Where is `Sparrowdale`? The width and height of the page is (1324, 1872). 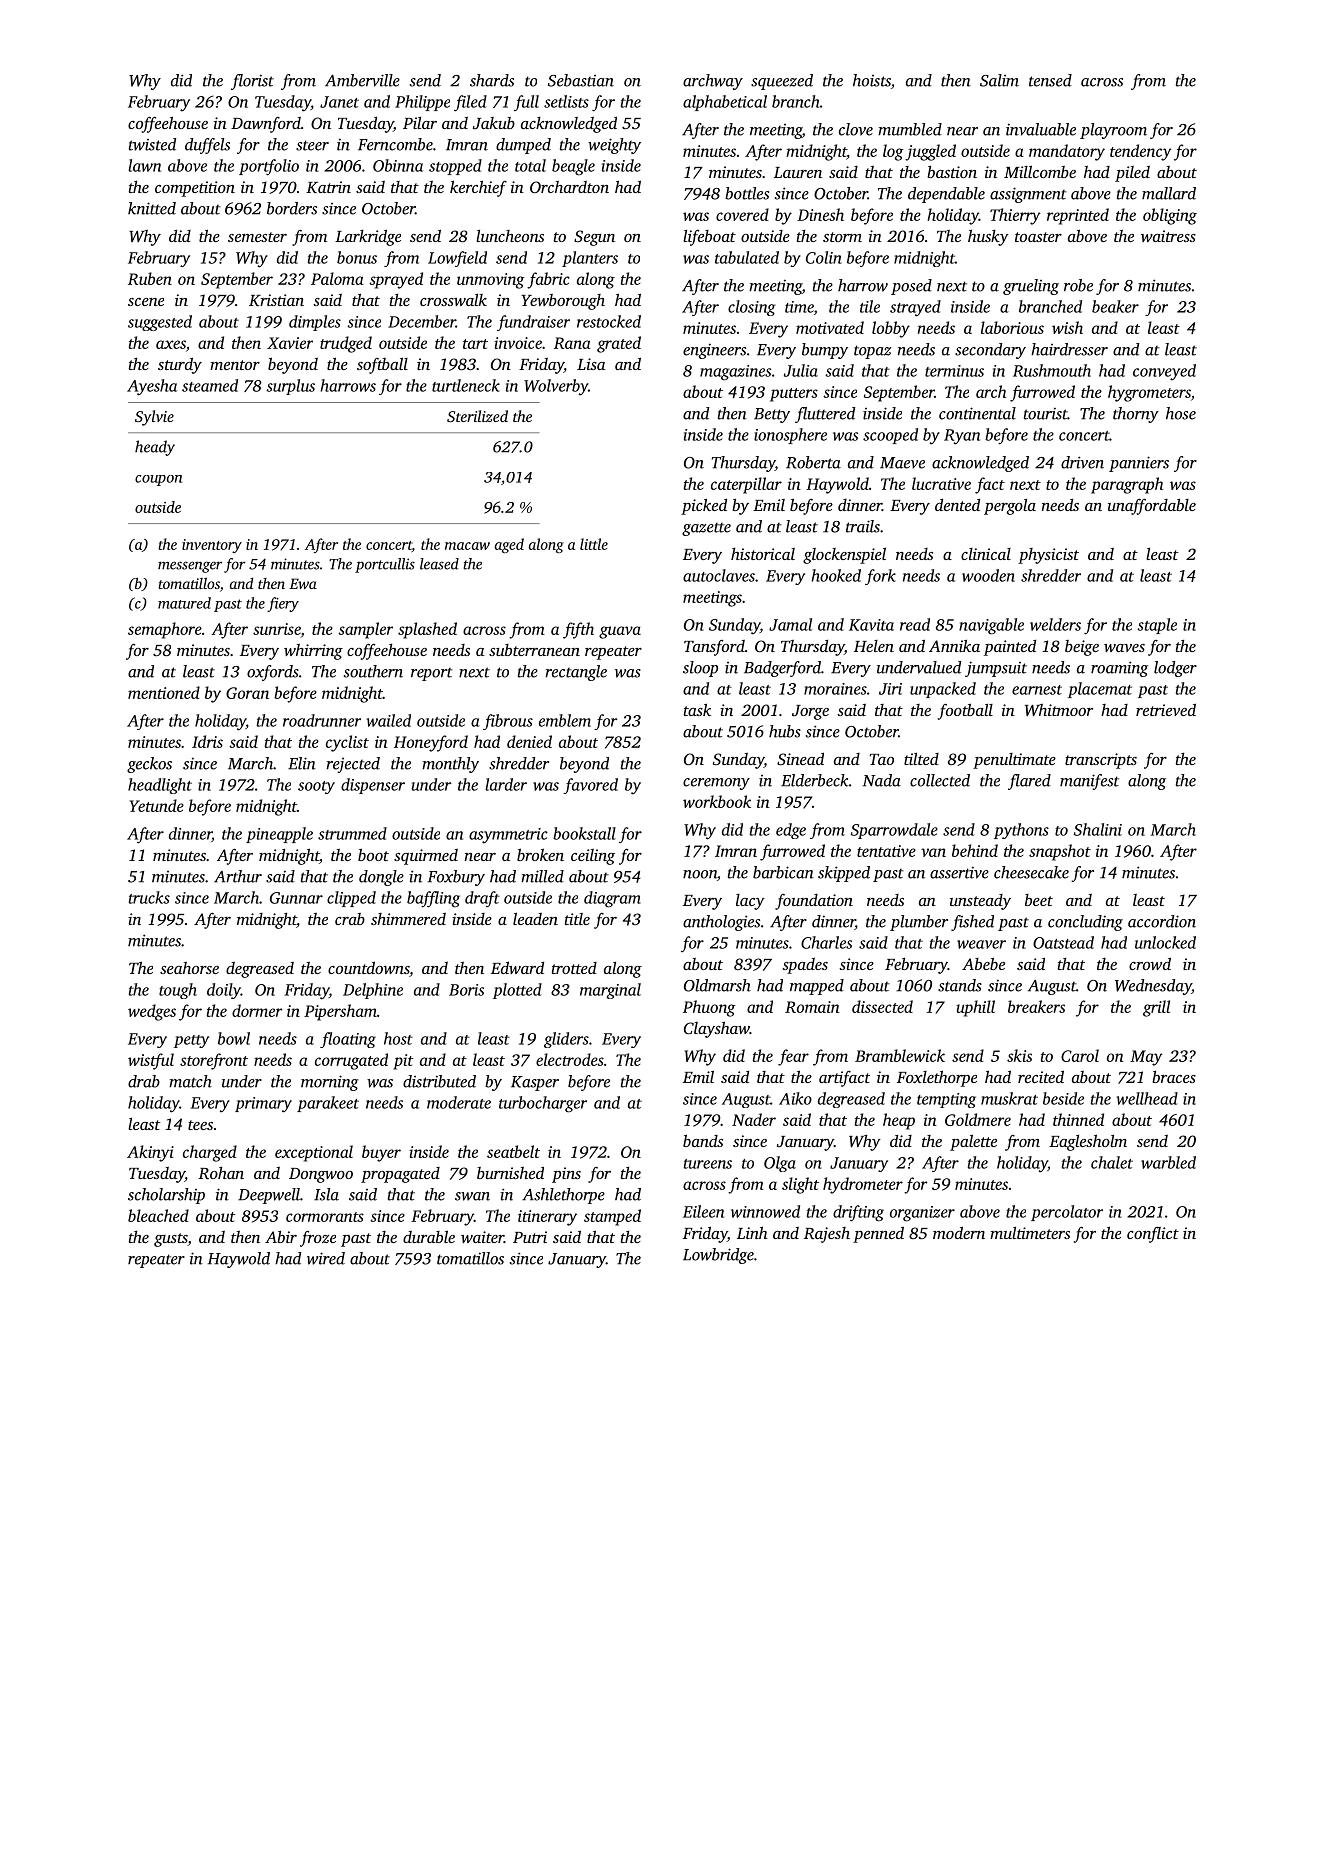
Sparrowdale is located at coordinates (894, 831).
